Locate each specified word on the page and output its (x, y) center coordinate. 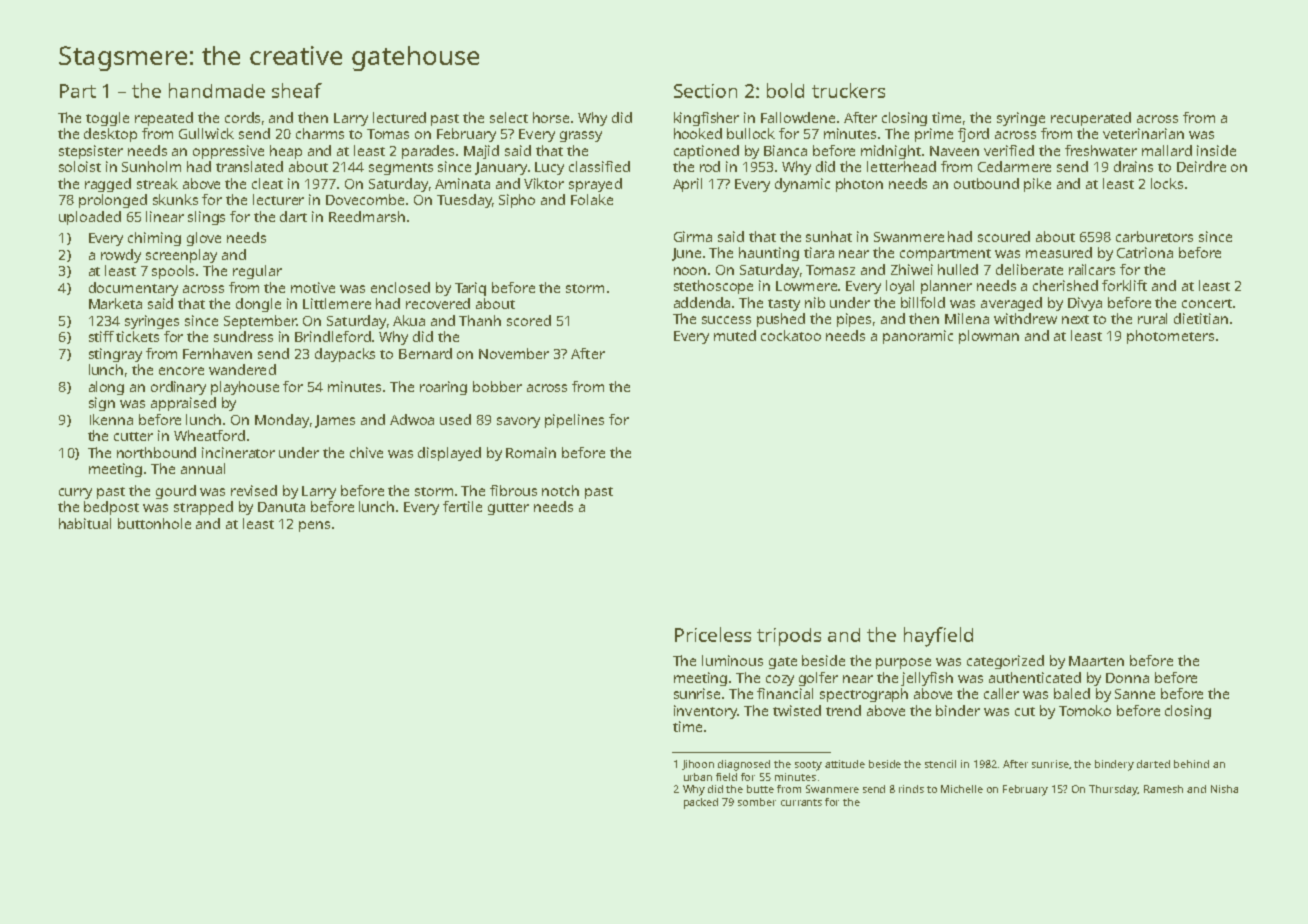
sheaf (297, 90)
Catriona (1145, 252)
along (106, 388)
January (501, 168)
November (514, 353)
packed (701, 803)
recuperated (1091, 119)
